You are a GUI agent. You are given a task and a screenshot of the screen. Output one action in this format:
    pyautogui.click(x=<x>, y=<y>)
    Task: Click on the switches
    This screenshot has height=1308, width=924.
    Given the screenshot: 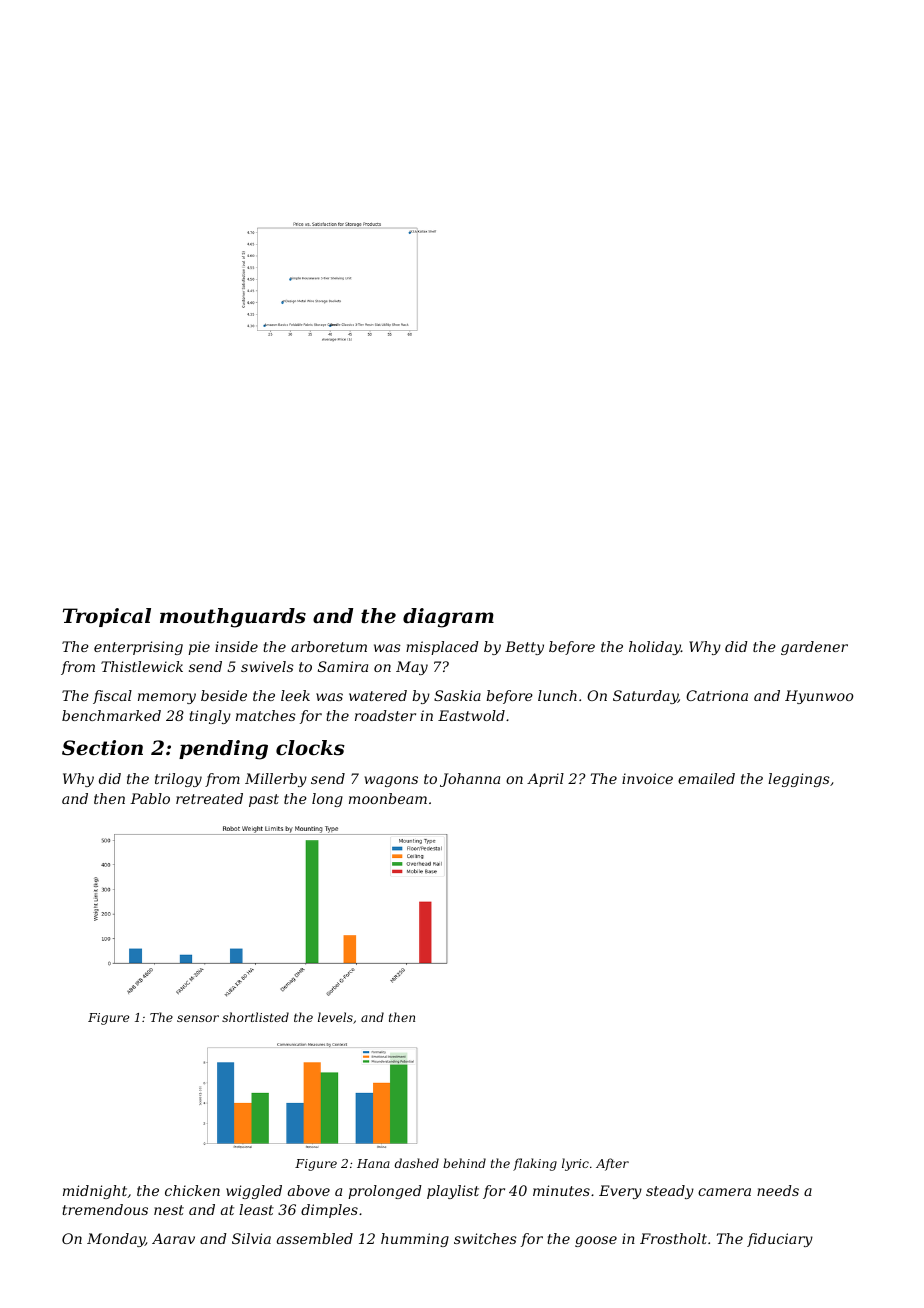 What is the action you would take?
    pyautogui.click(x=485, y=1238)
